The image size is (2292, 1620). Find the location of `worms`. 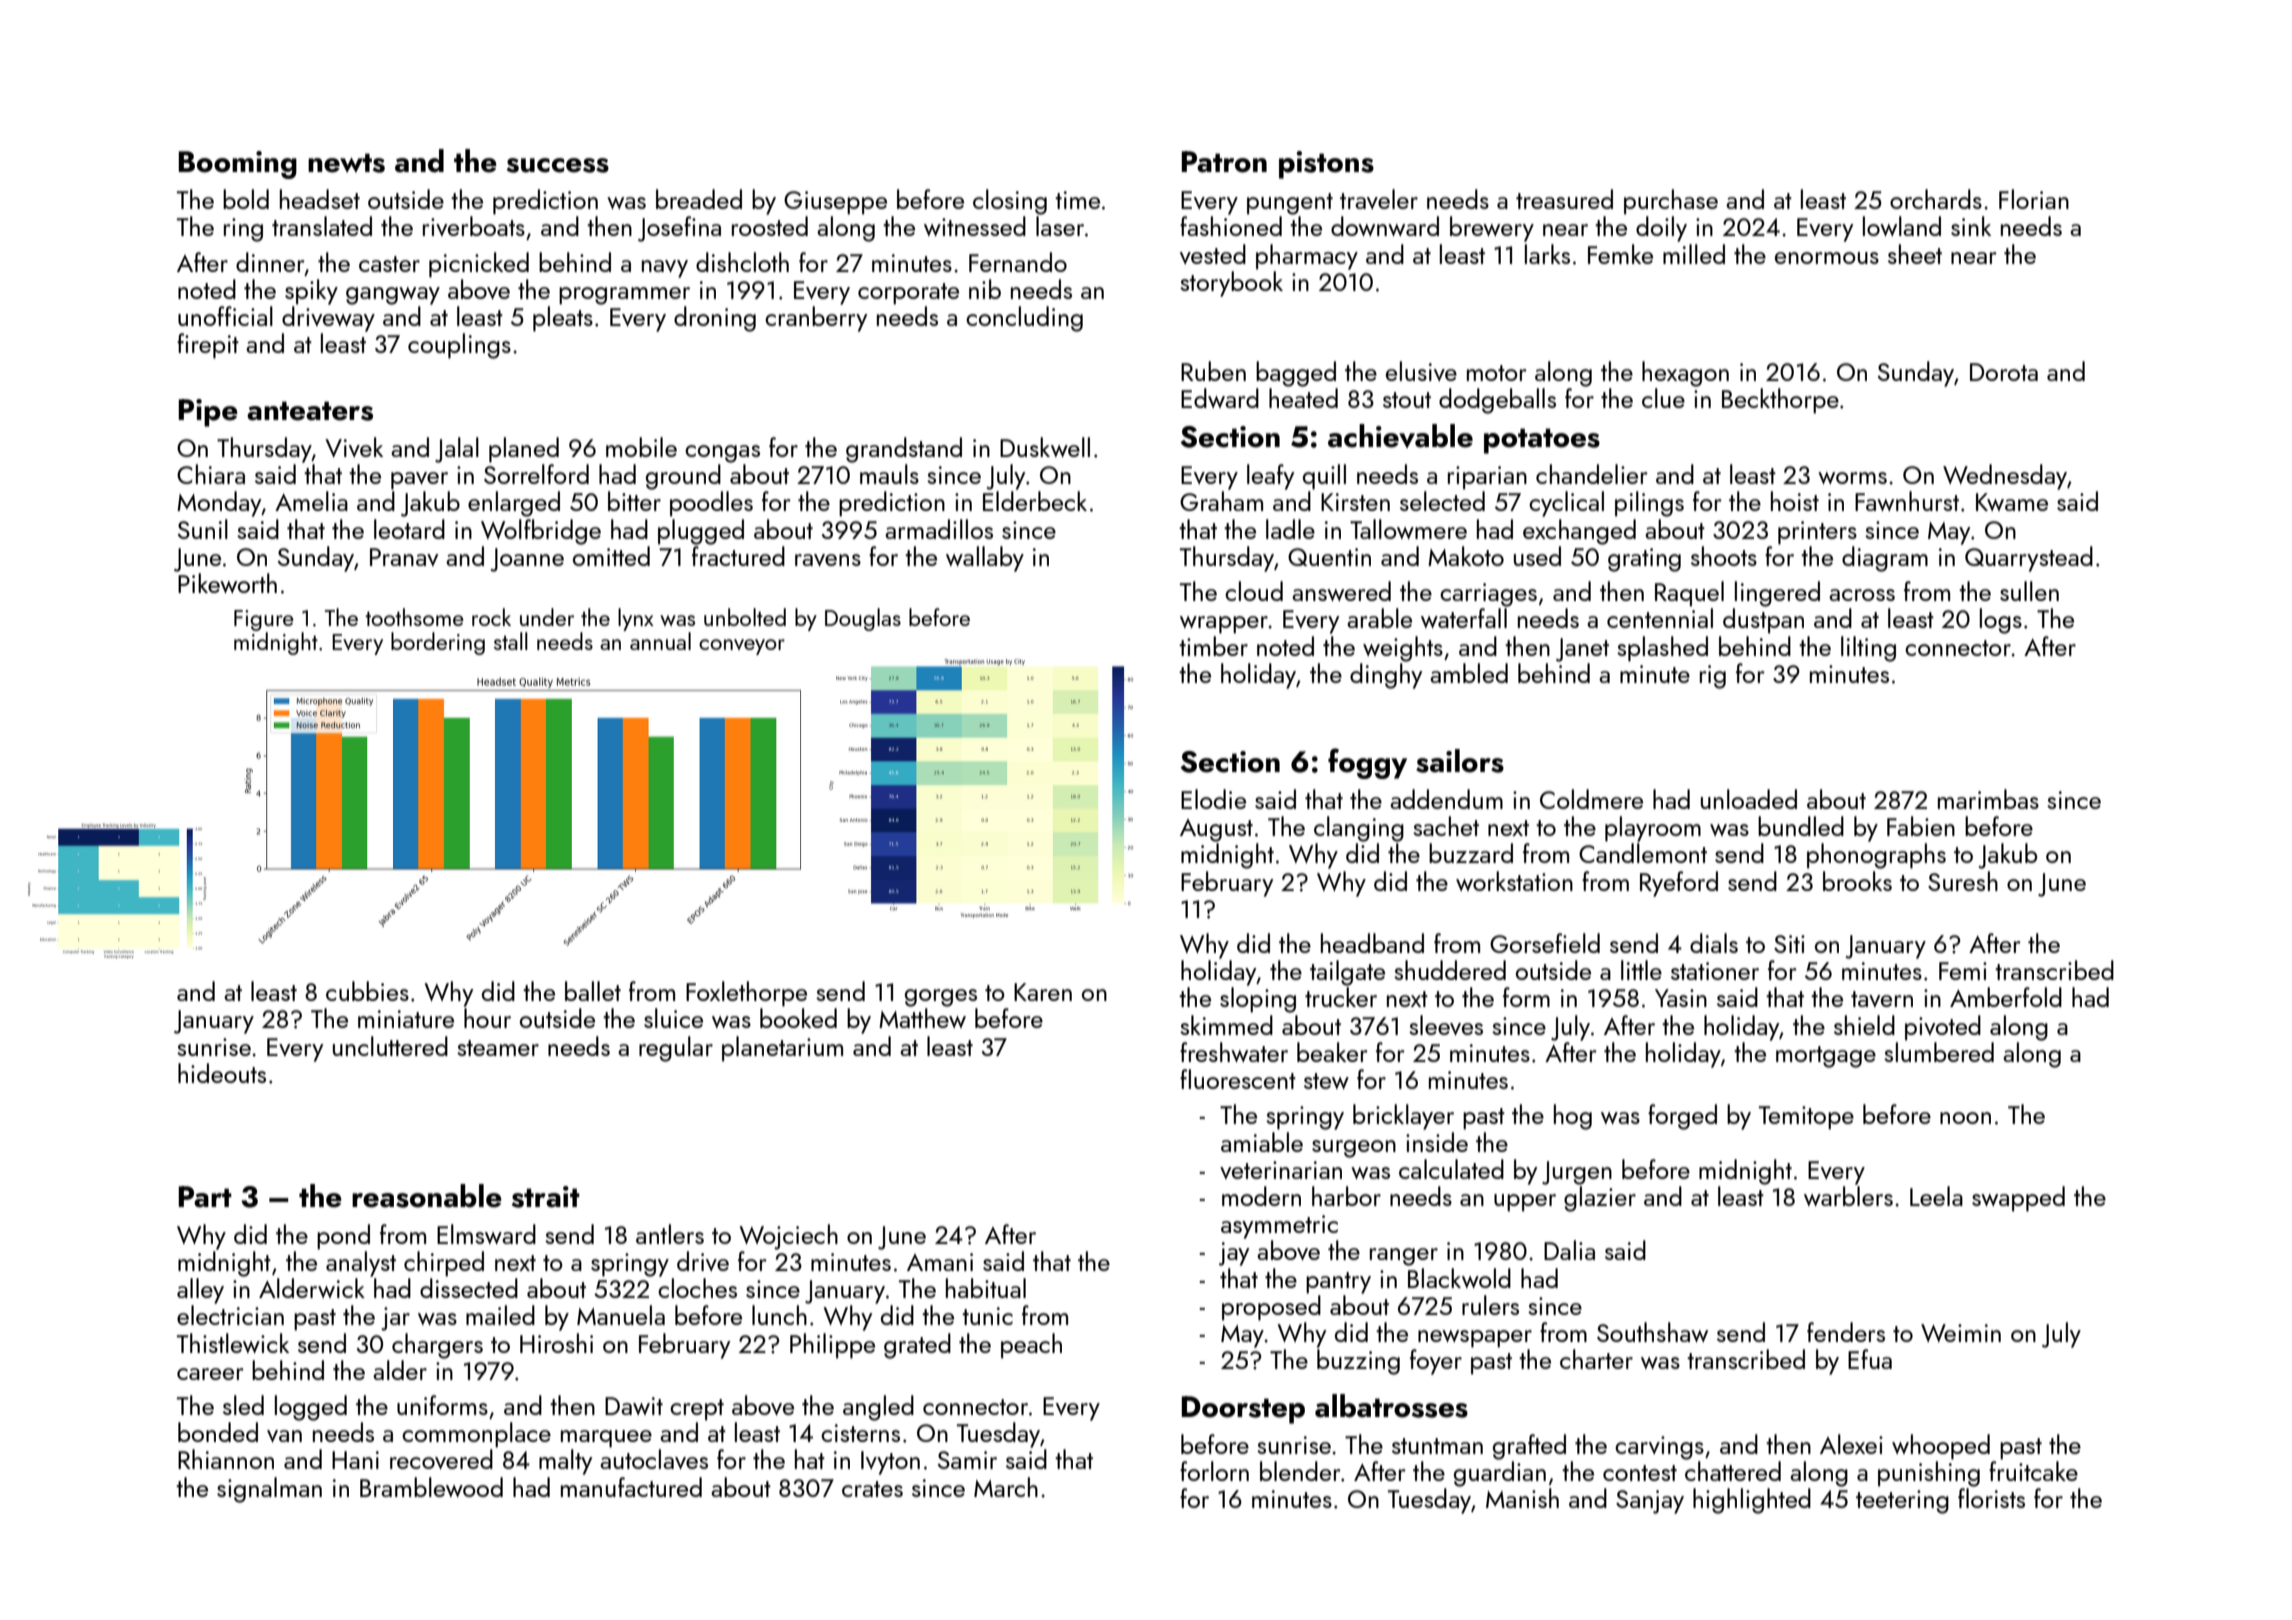

worms is located at coordinates (1852, 478).
